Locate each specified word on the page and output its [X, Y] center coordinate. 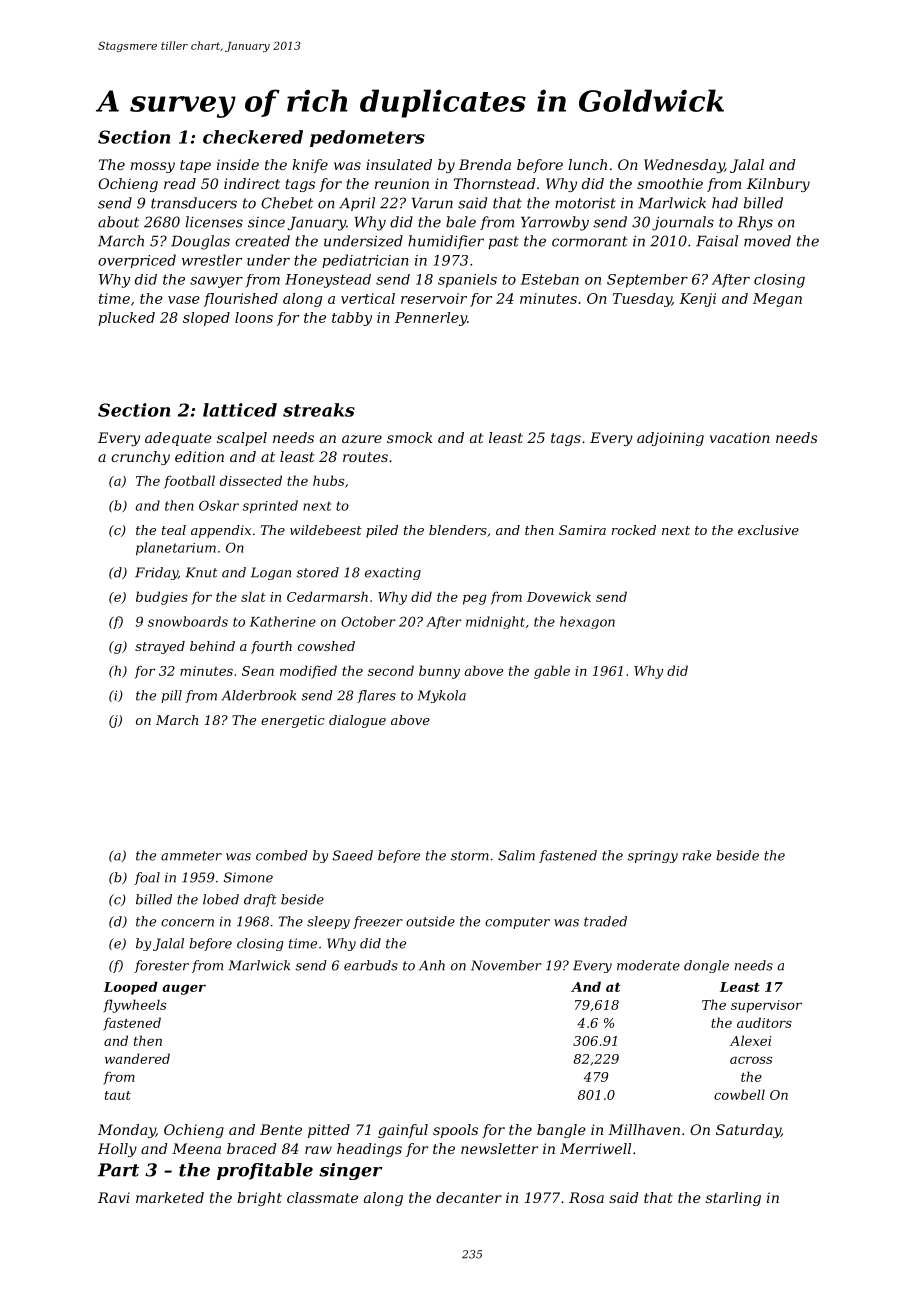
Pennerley [431, 319]
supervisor [766, 1006]
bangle [561, 1131]
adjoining [670, 439]
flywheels [134, 1006]
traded [605, 921]
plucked [127, 319]
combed [282, 855]
